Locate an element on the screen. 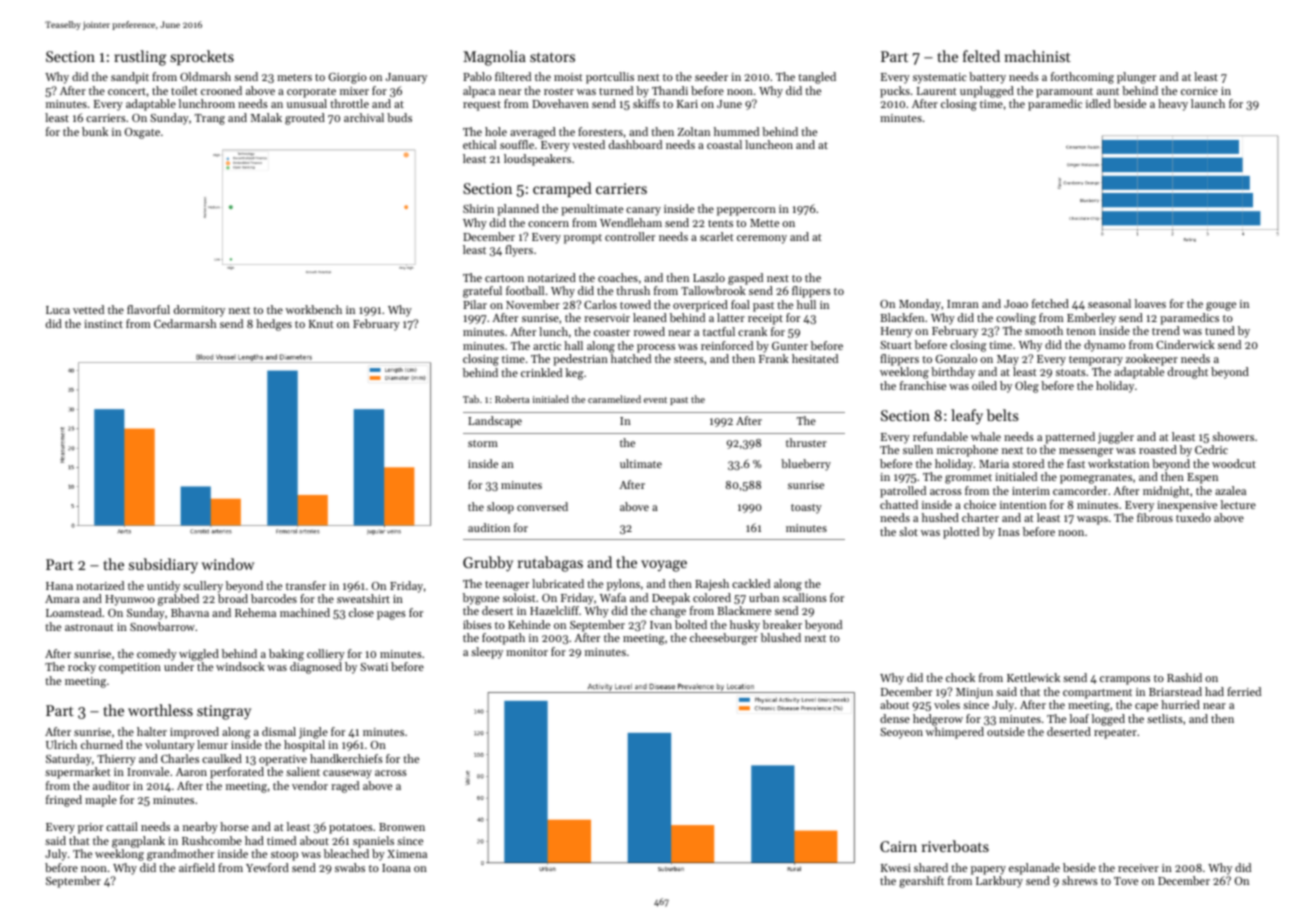  whimpered is located at coordinates (955, 733).
